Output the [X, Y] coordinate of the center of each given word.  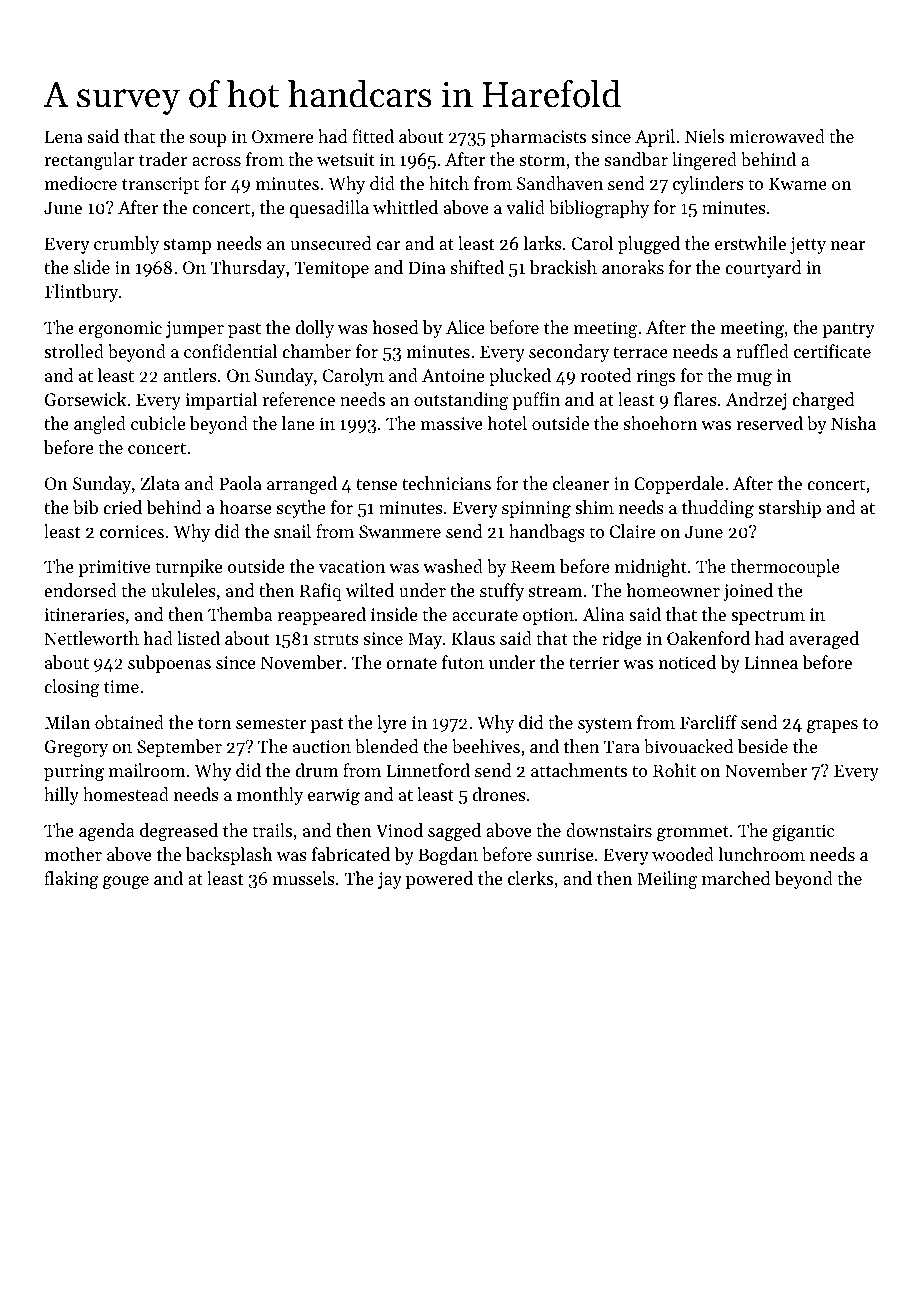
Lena [64, 136]
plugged [649, 245]
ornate [411, 663]
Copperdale [679, 485]
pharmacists [538, 138]
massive [452, 423]
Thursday [248, 269]
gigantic [803, 832]
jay [390, 880]
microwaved [777, 136]
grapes [832, 726]
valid [525, 207]
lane [298, 423]
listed [198, 638]
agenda [106, 832]
